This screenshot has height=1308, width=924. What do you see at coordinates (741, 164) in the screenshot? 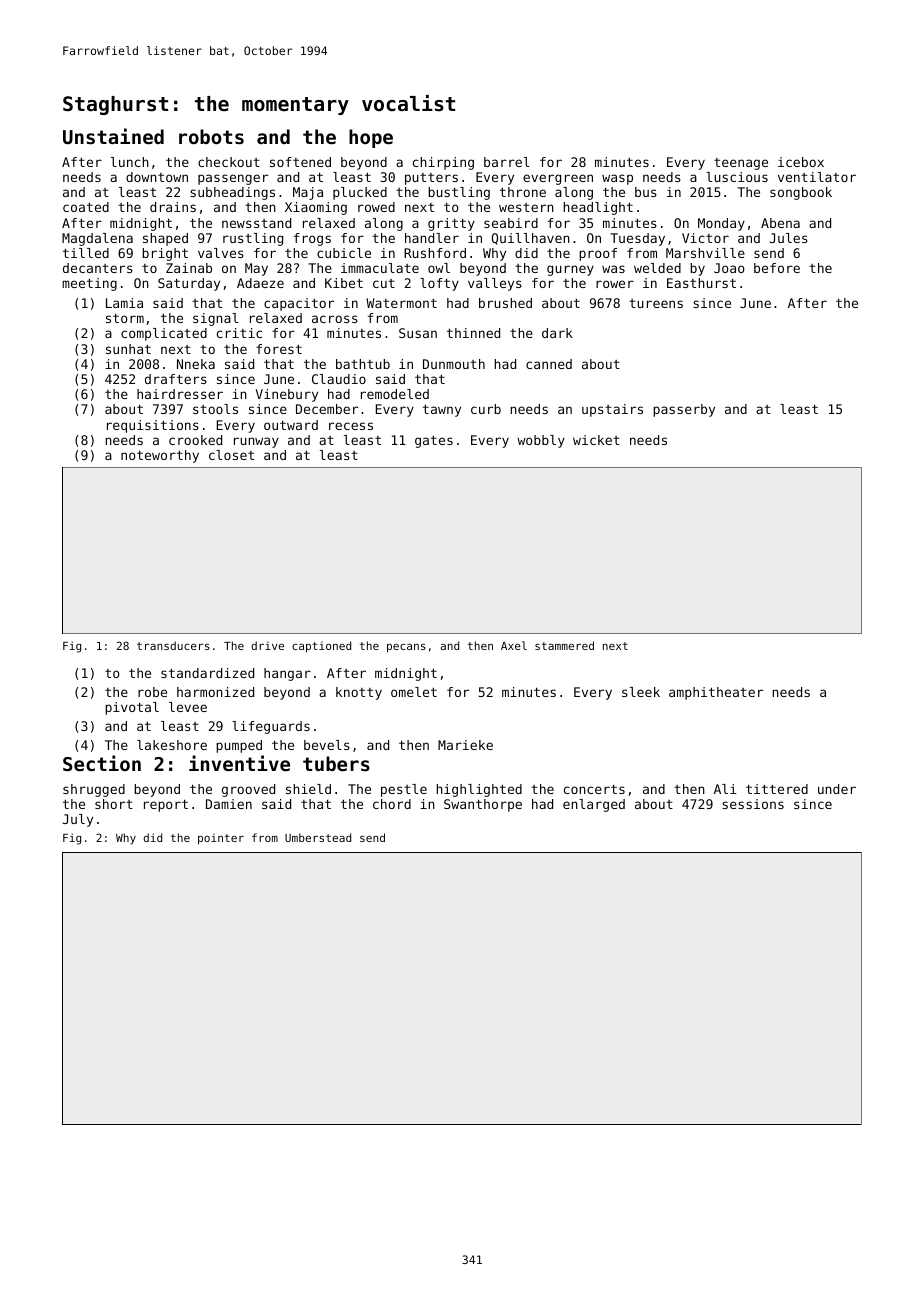
I see `teenage` at bounding box center [741, 164].
